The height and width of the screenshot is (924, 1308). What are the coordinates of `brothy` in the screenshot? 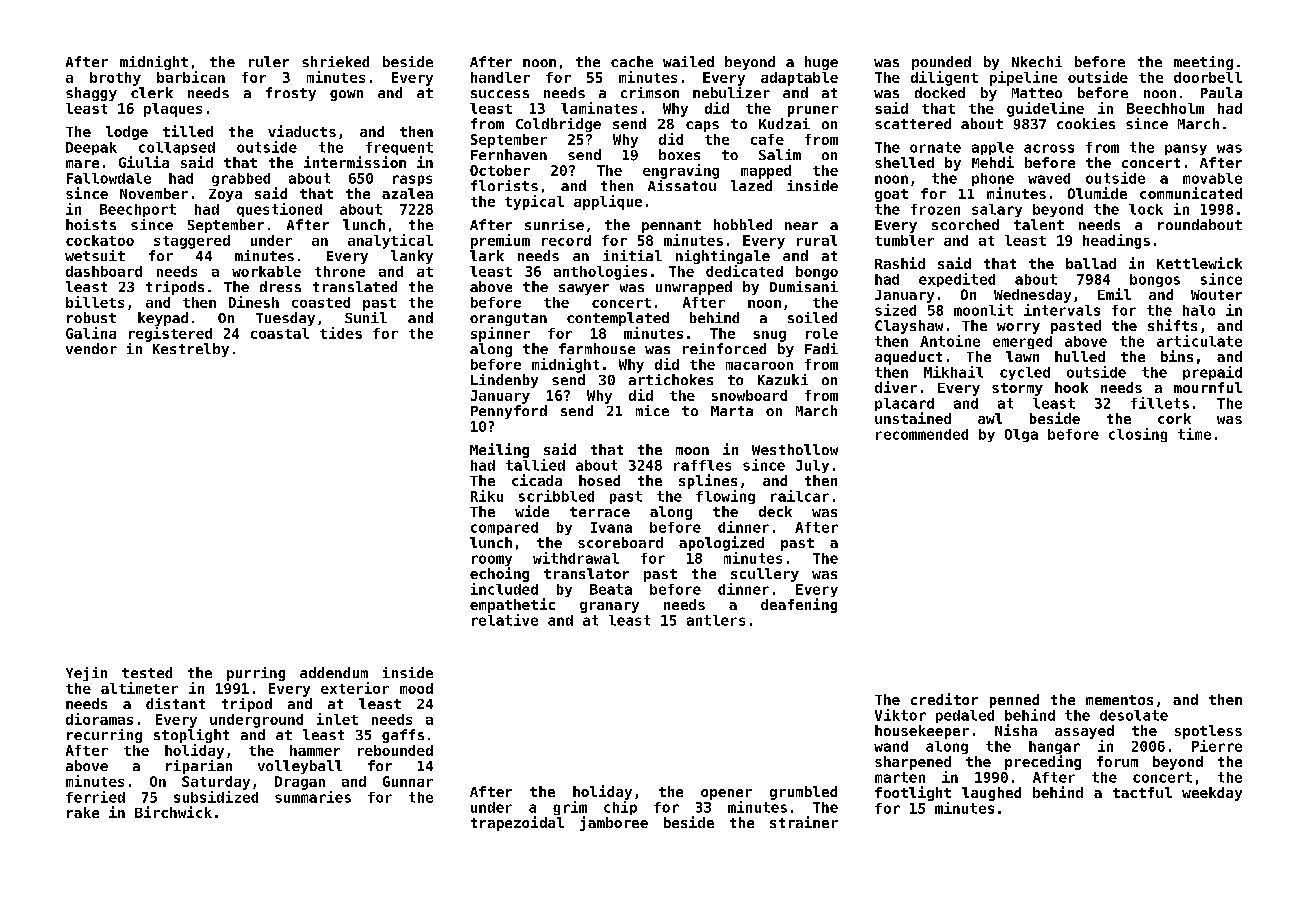 It's located at (115, 79).
